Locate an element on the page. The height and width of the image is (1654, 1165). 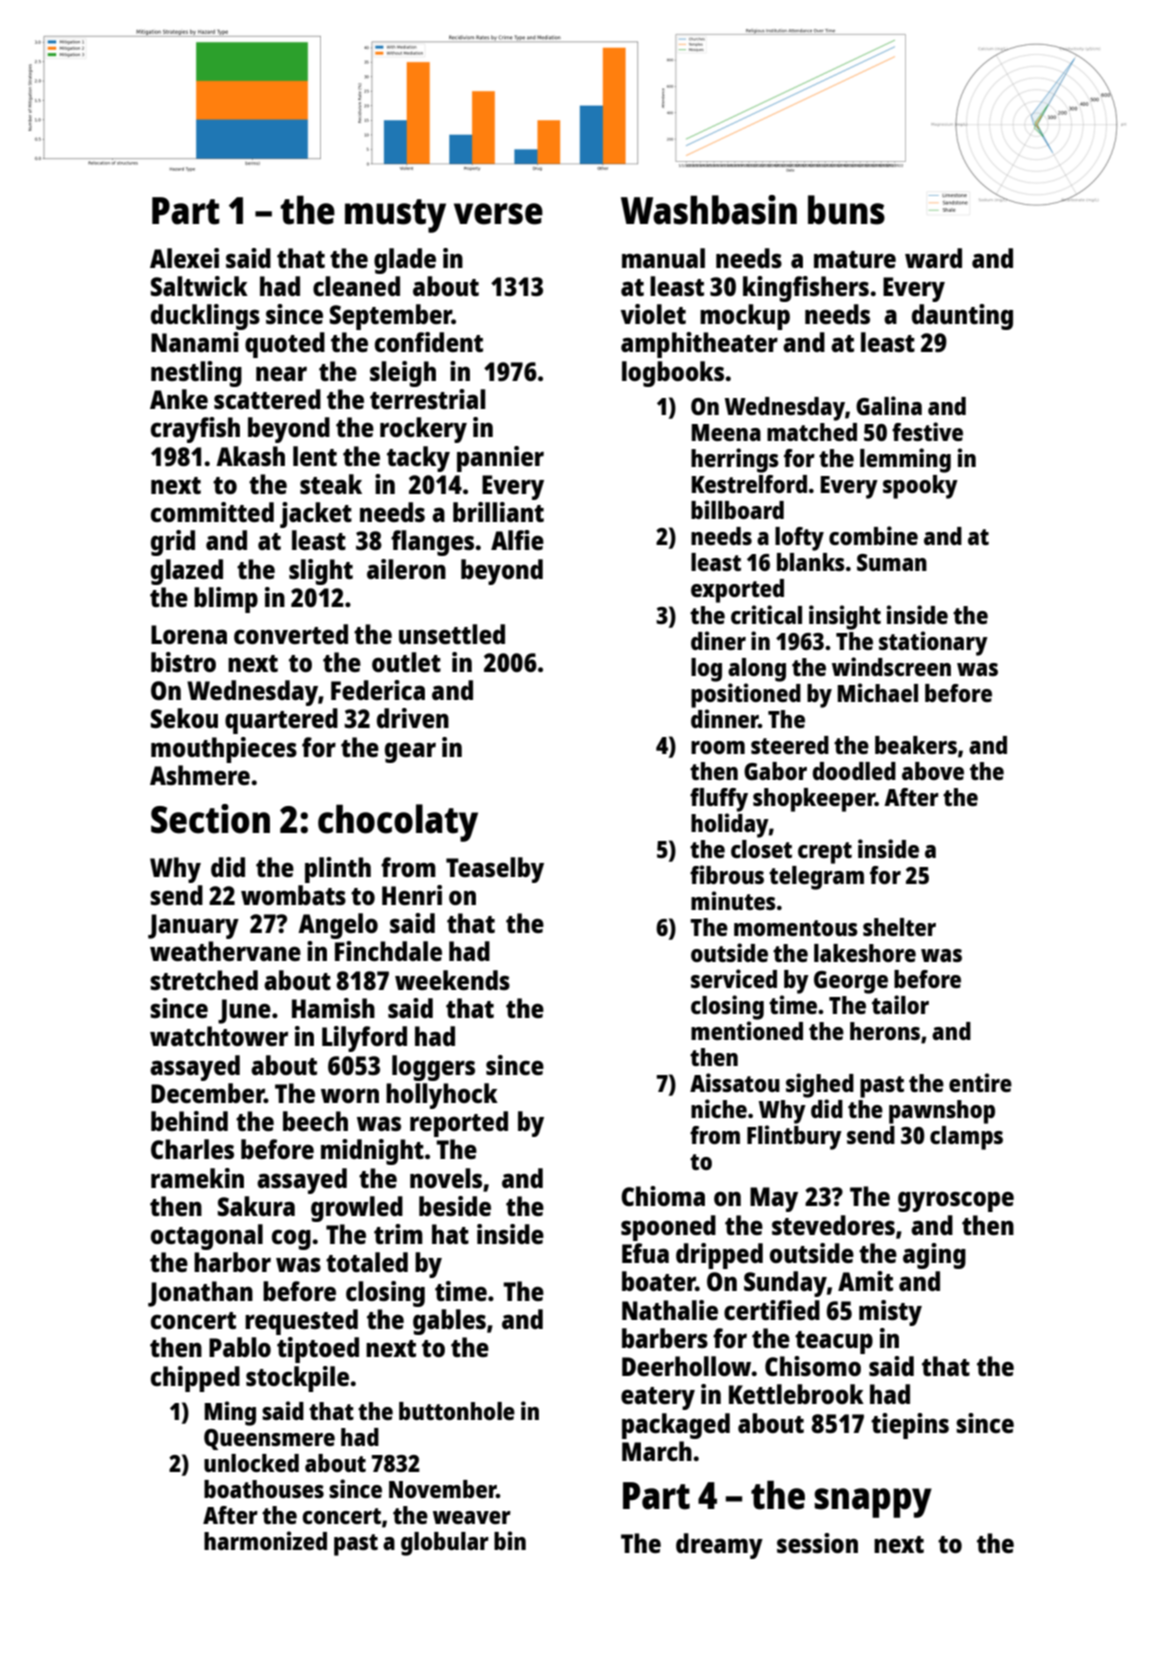
stretched is located at coordinates (204, 980).
